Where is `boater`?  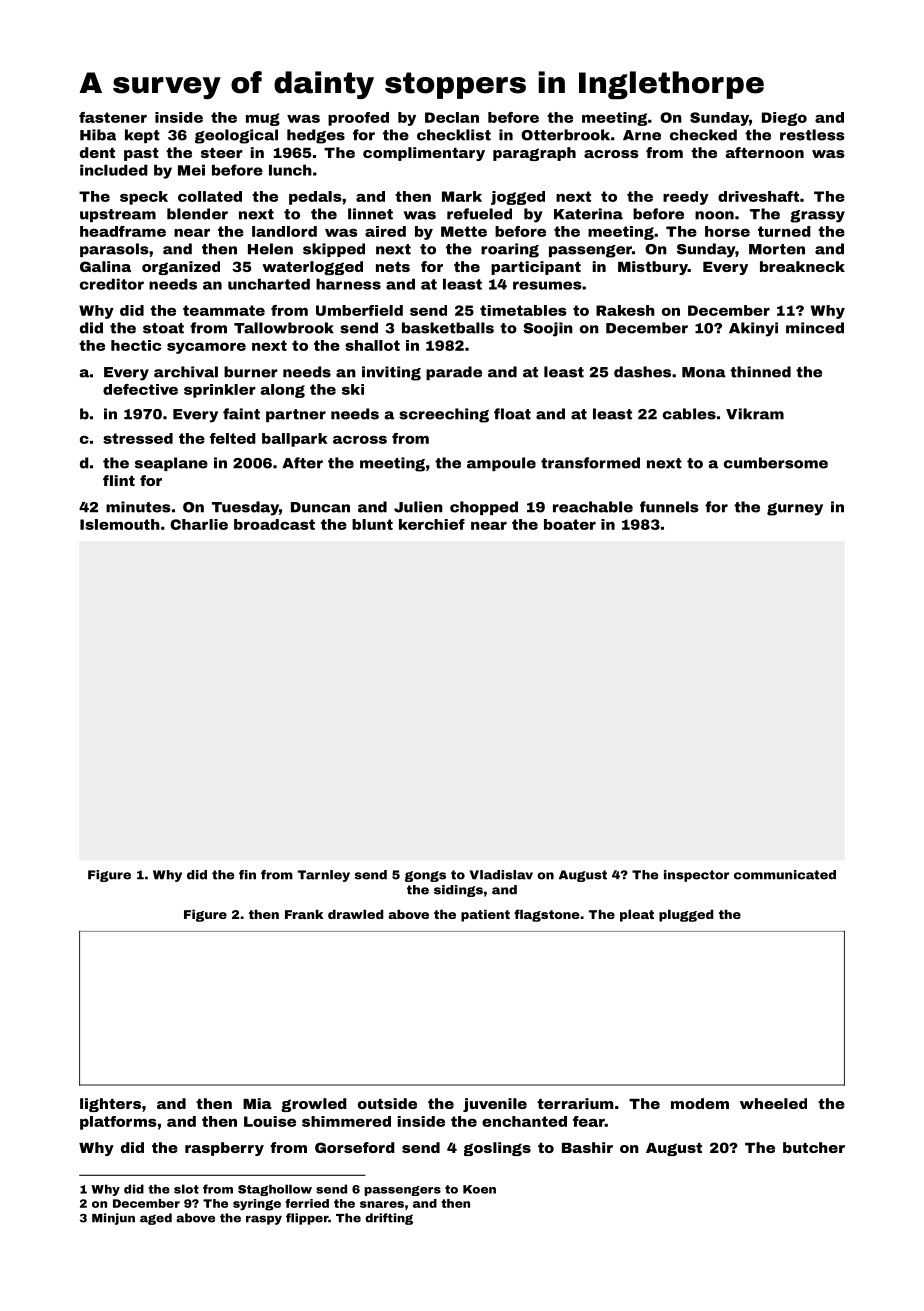 boater is located at coordinates (570, 524).
